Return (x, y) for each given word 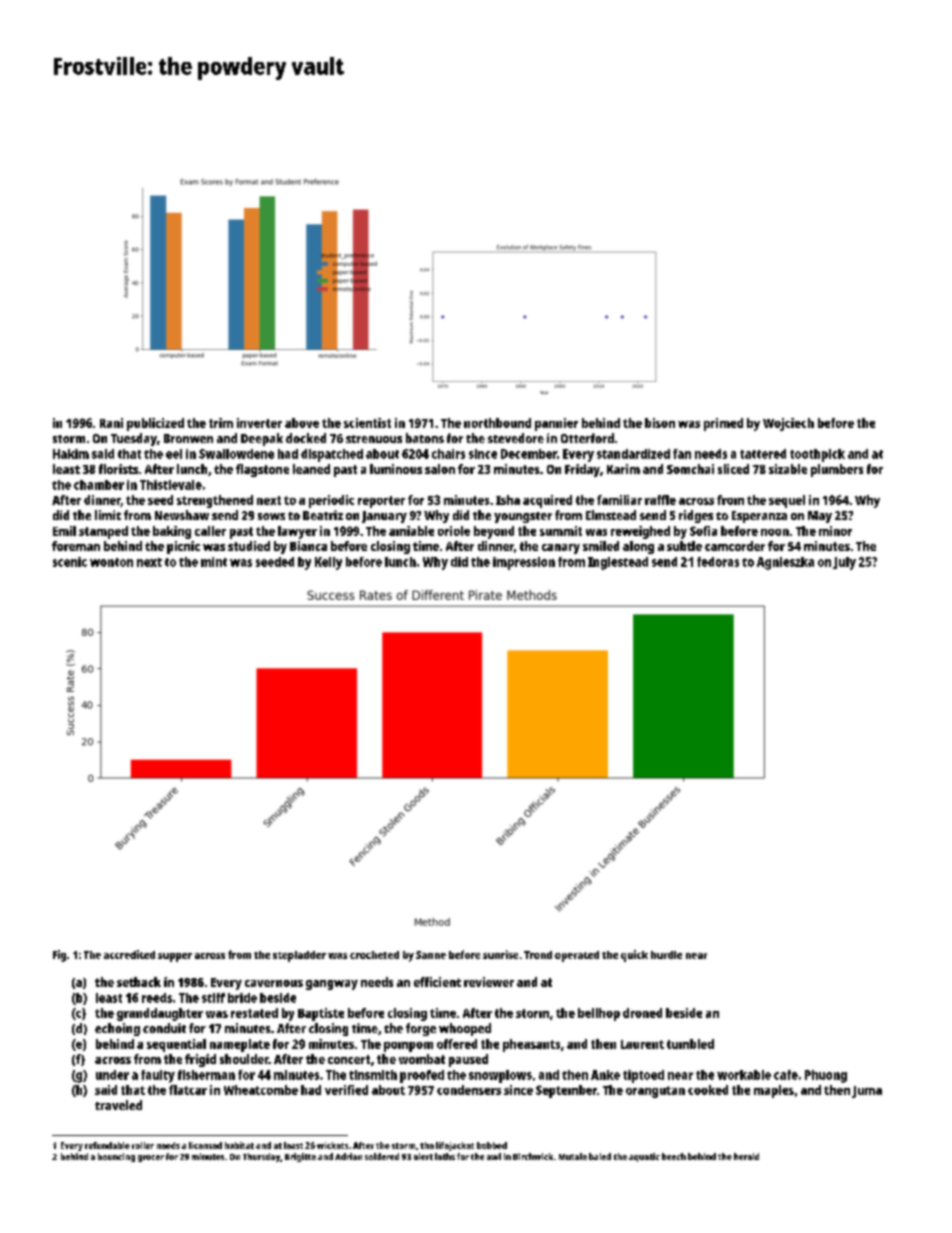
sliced (733, 469)
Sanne (431, 955)
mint (214, 562)
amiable (411, 531)
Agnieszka (785, 563)
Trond (538, 955)
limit (108, 515)
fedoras (718, 562)
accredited (129, 954)
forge (421, 1029)
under (112, 1075)
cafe (786, 1075)
